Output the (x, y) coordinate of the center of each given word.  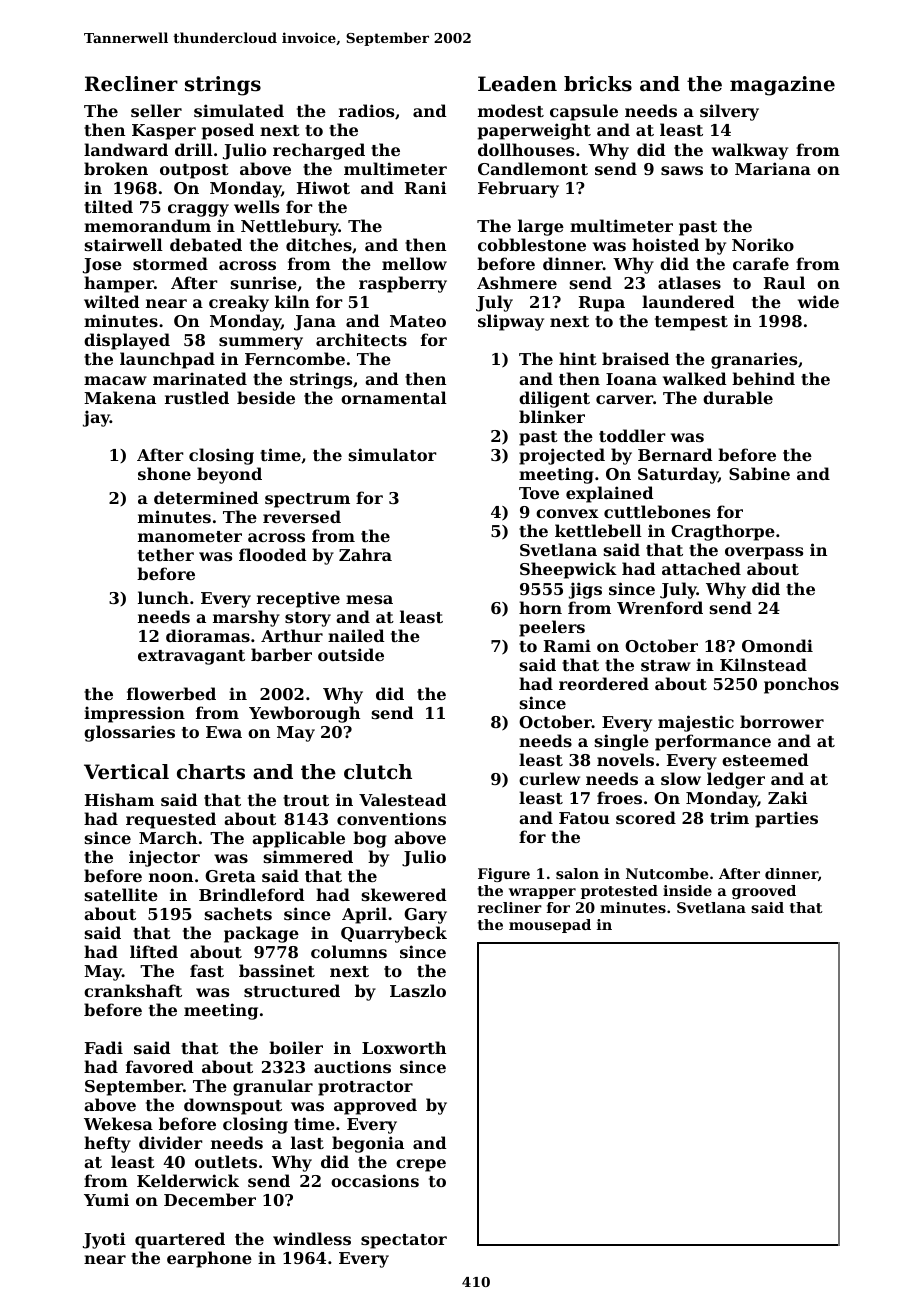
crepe (421, 1165)
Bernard (675, 454)
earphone (209, 1259)
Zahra (365, 554)
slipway (511, 322)
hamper (119, 284)
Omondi (777, 645)
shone (164, 473)
